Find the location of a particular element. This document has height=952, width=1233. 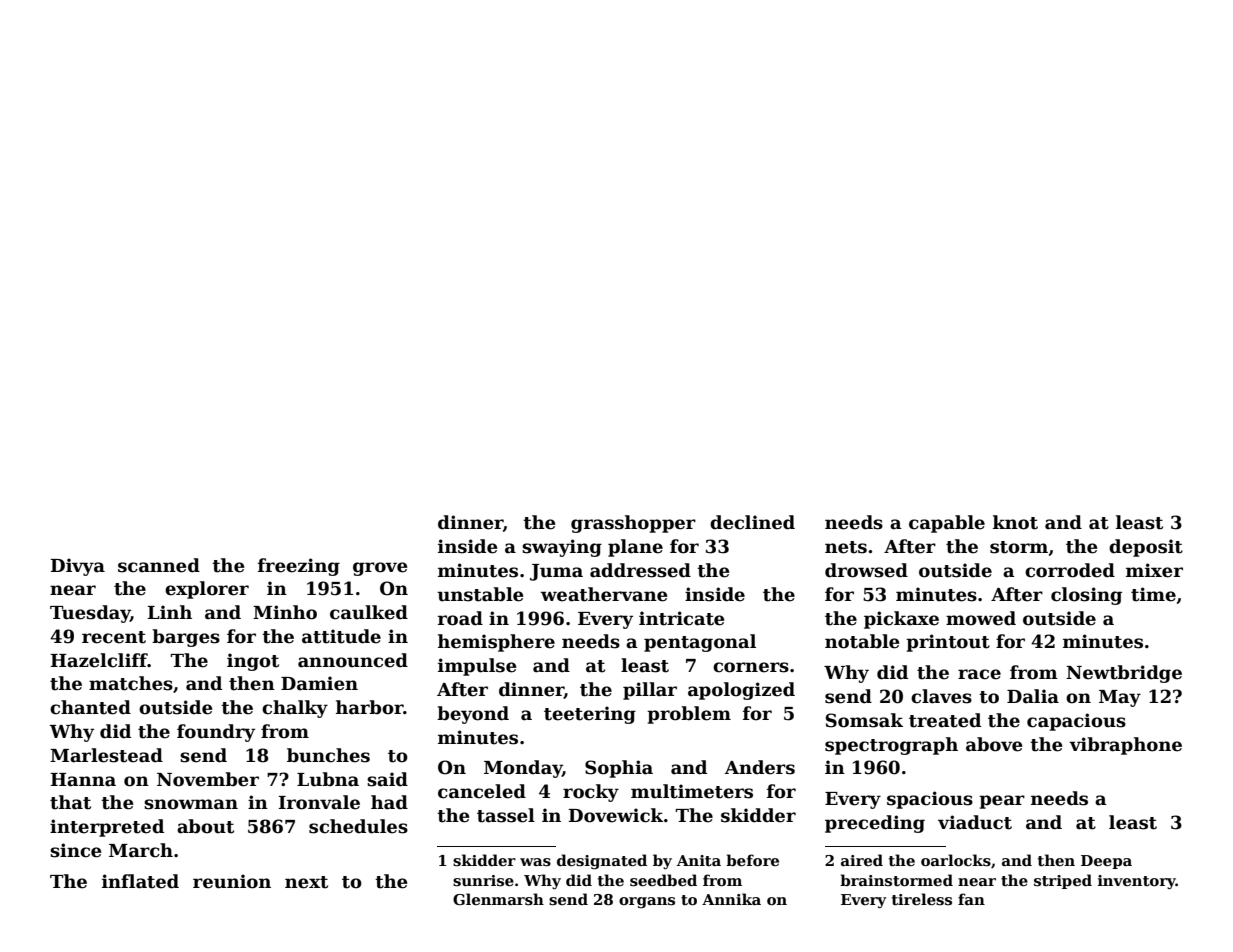

freezing is located at coordinates (299, 567).
